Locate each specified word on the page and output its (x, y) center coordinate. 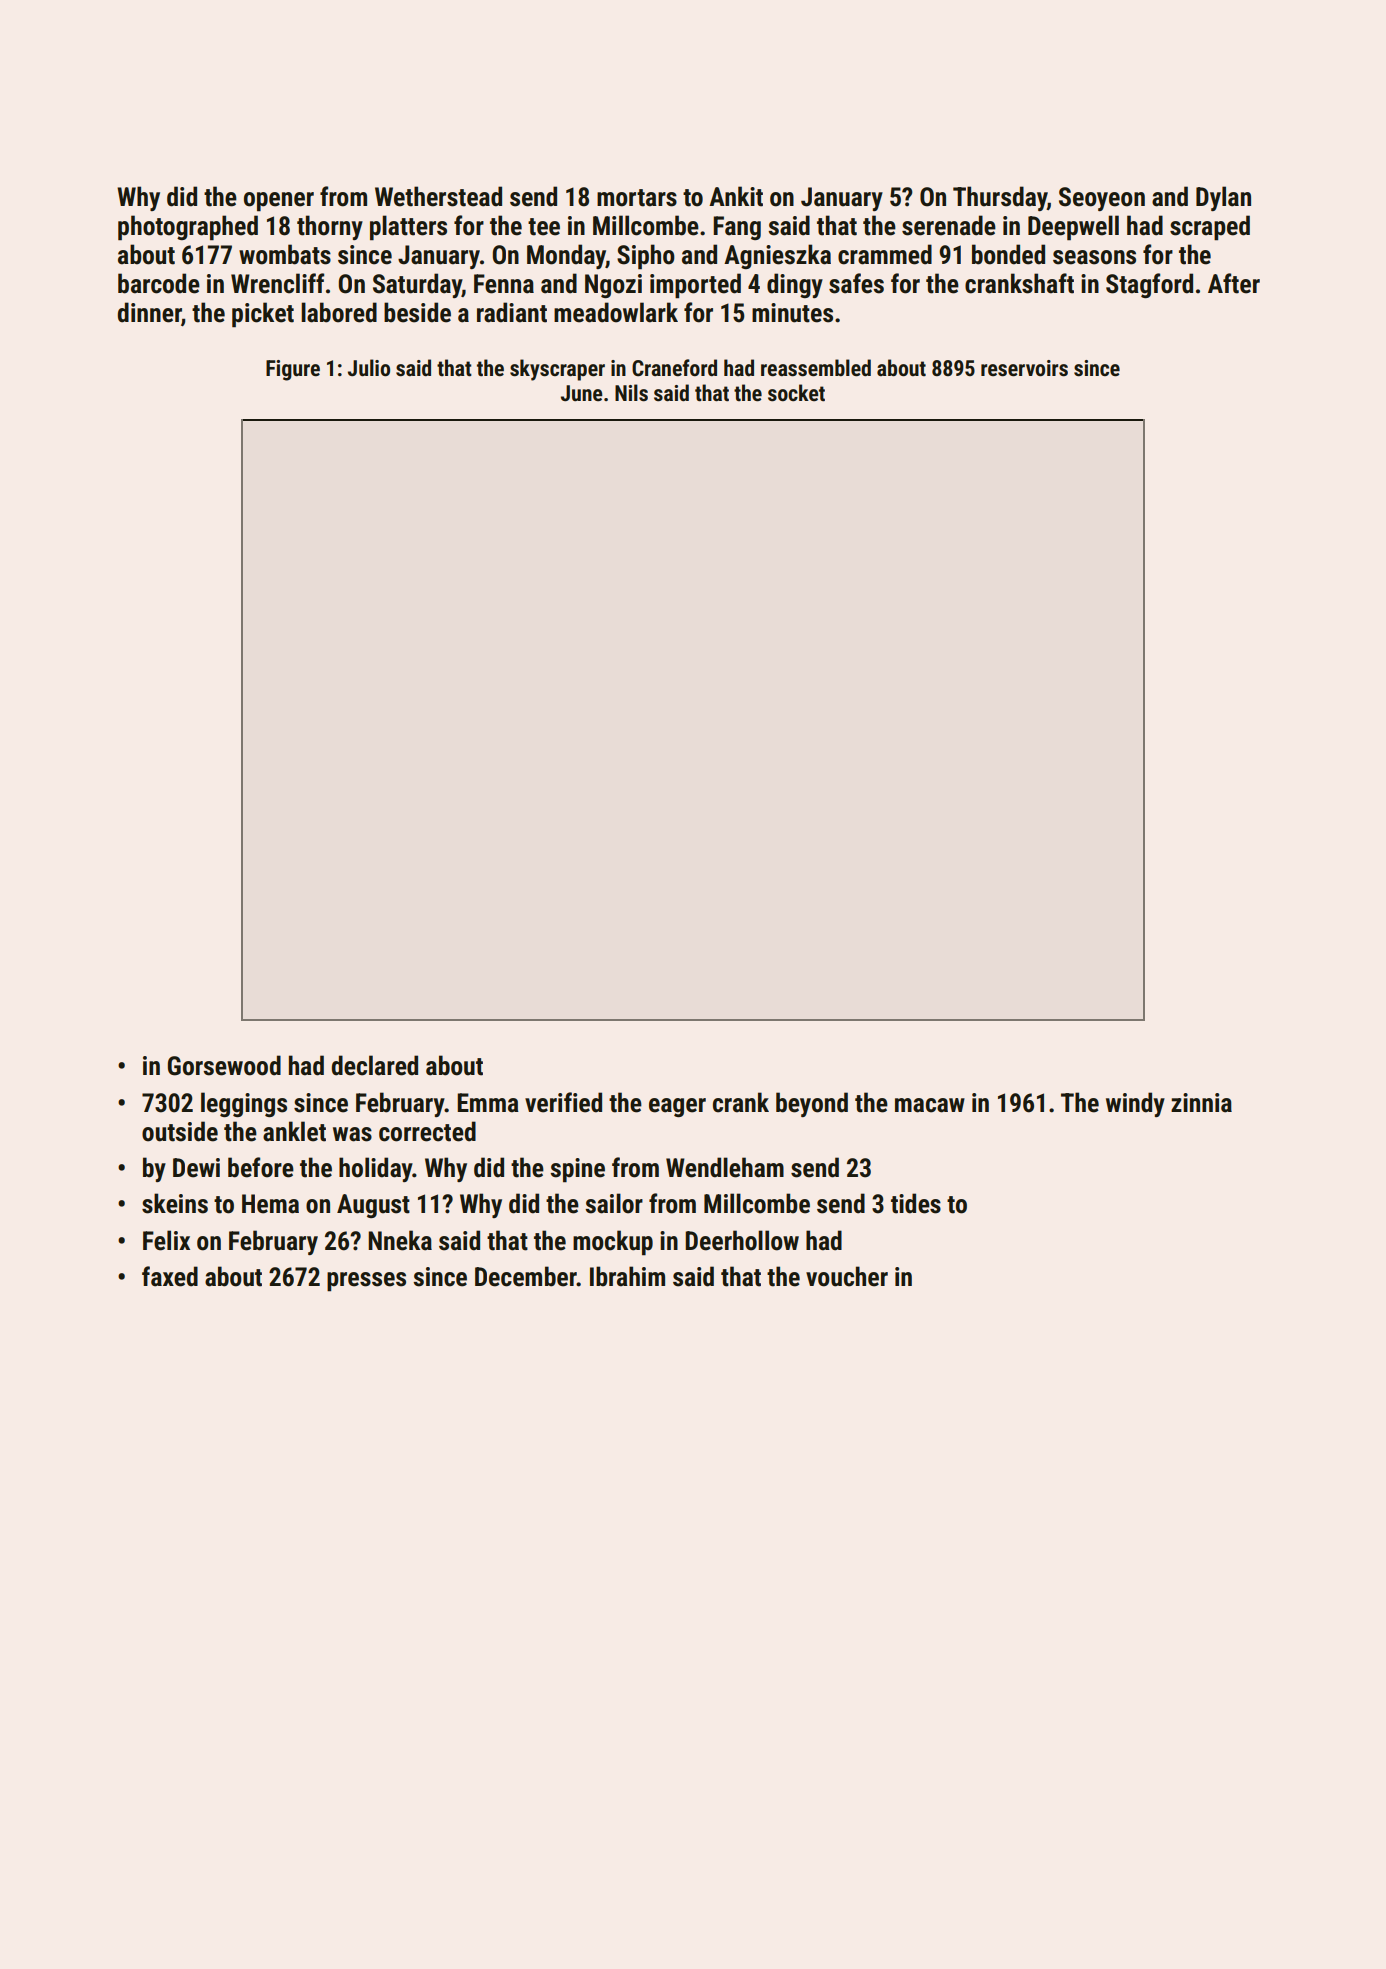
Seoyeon (1102, 199)
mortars (637, 198)
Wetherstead (438, 196)
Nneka (400, 1240)
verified (563, 1102)
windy (1135, 1104)
